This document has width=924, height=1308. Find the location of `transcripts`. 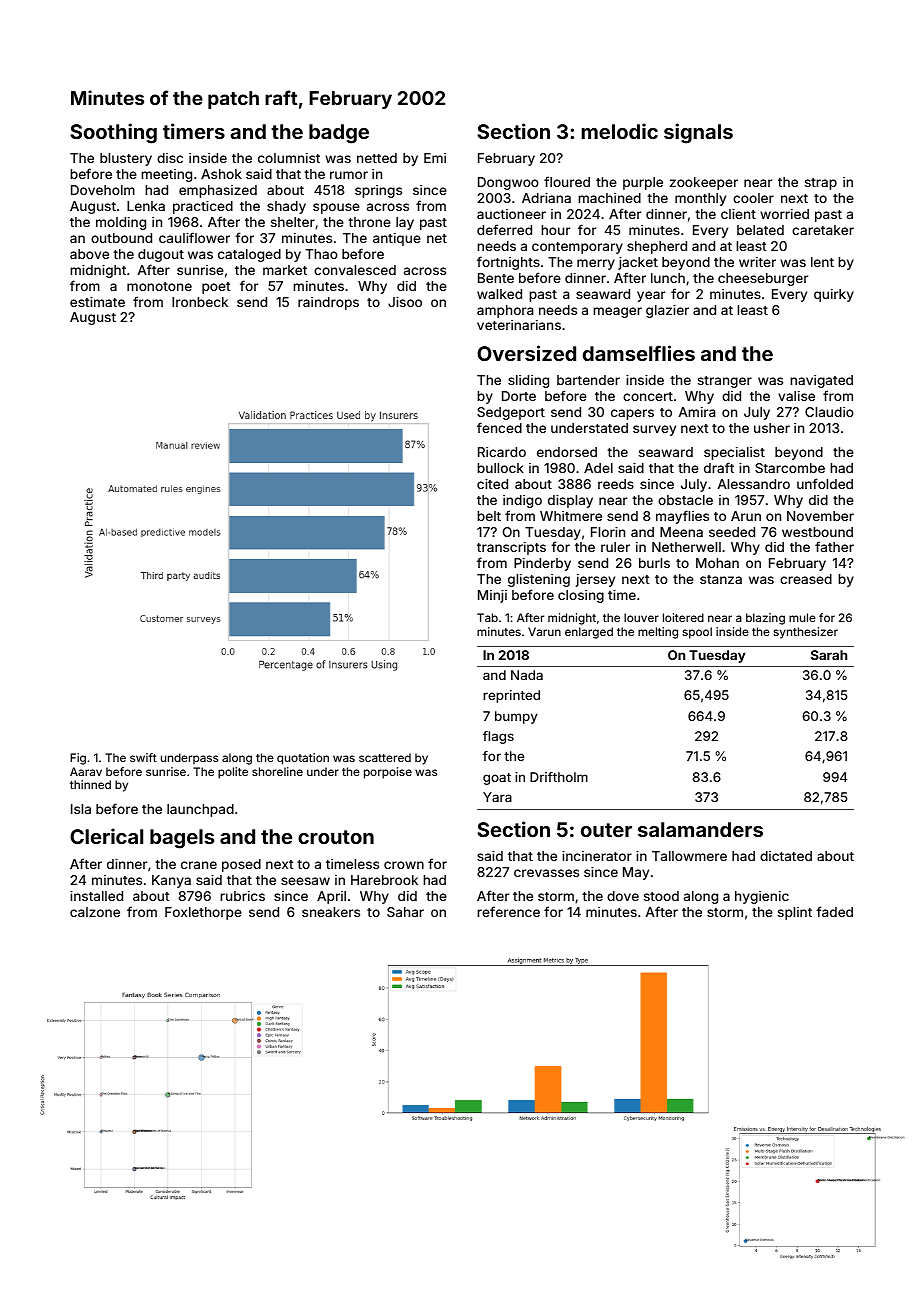

transcripts is located at coordinates (511, 548).
